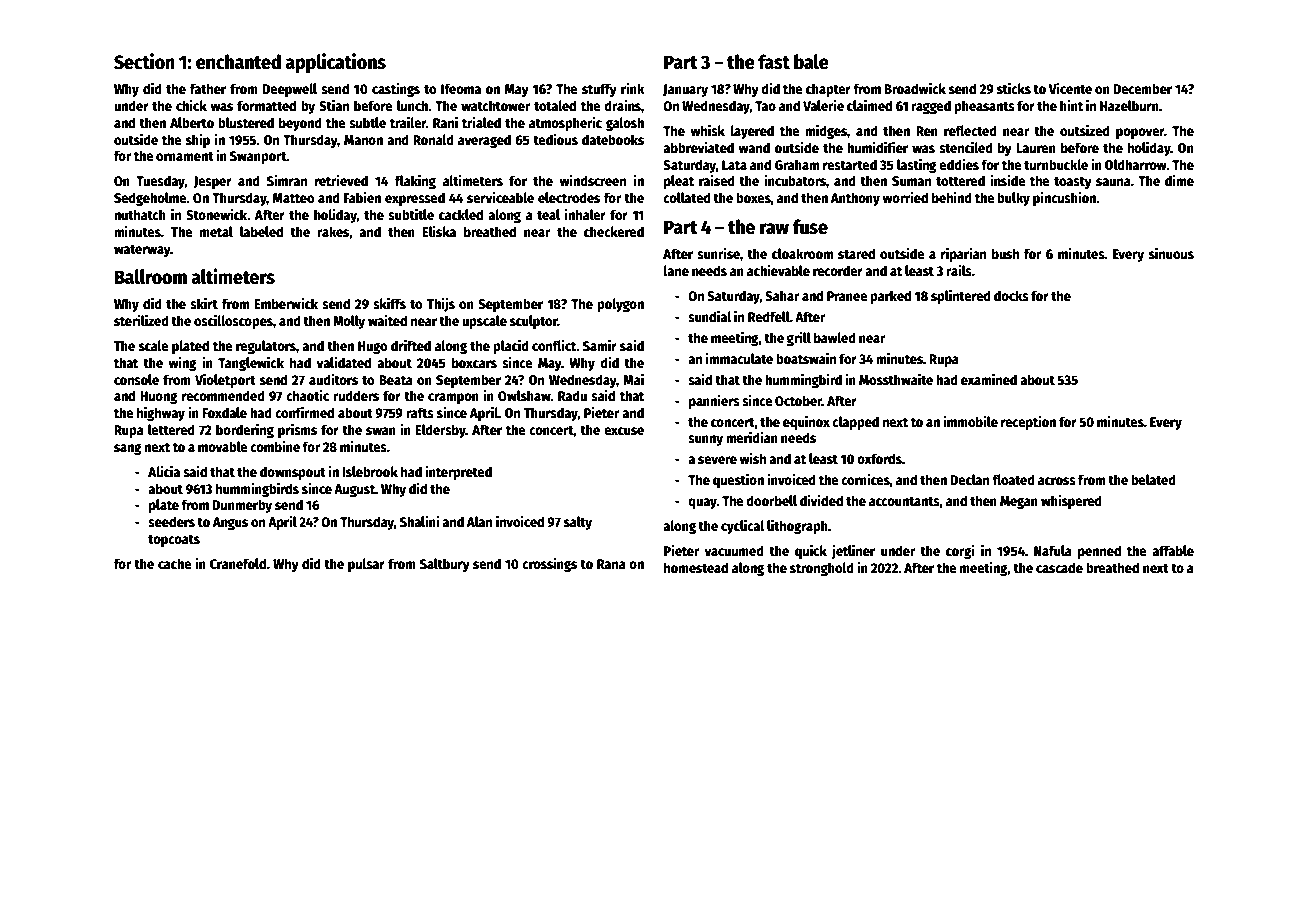 The height and width of the document is (924, 1308). What do you see at coordinates (811, 62) in the document?
I see `bale` at bounding box center [811, 62].
